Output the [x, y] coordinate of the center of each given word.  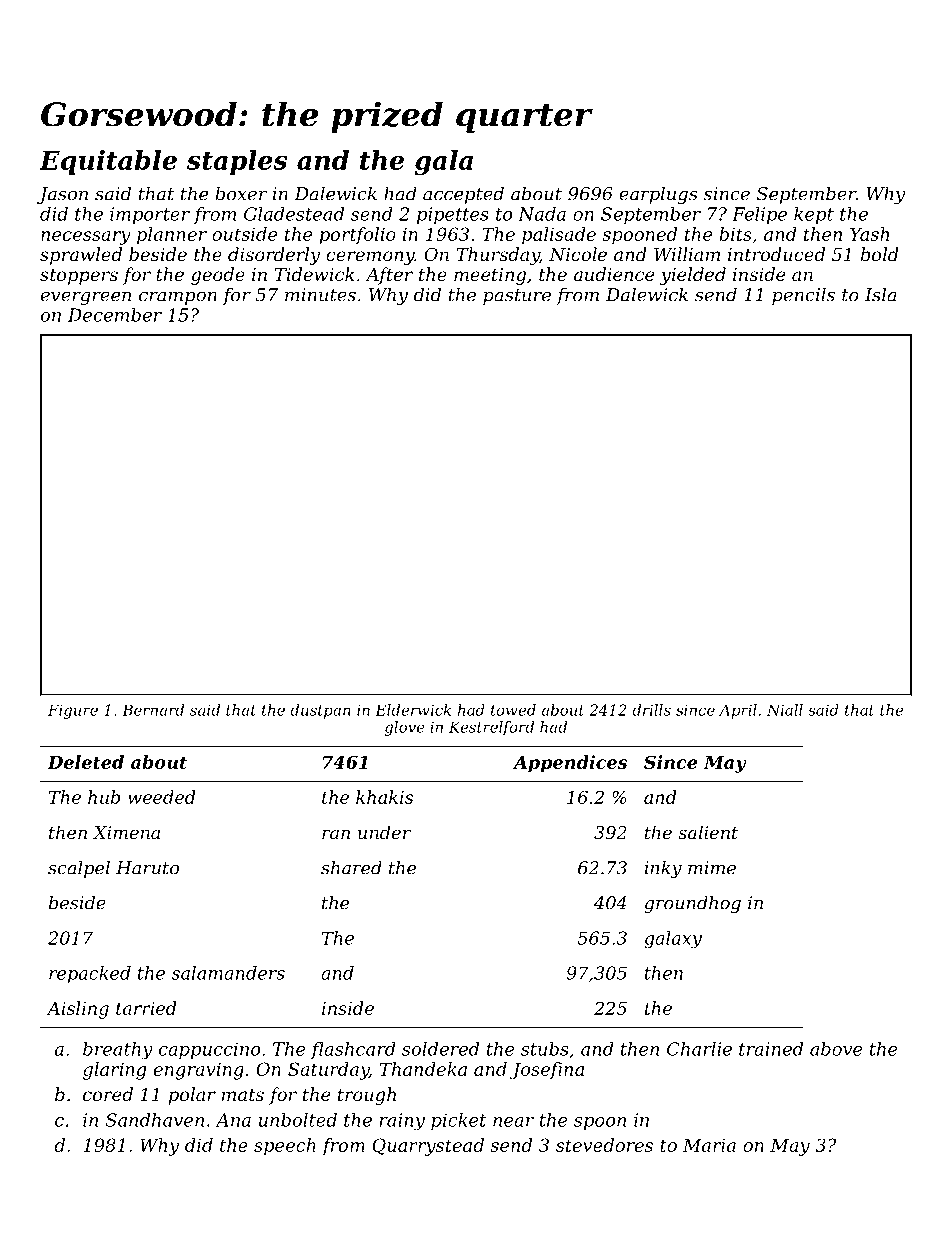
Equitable [108, 162]
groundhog [692, 904]
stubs [545, 1049]
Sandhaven [155, 1120]
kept [814, 215]
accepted [463, 195]
